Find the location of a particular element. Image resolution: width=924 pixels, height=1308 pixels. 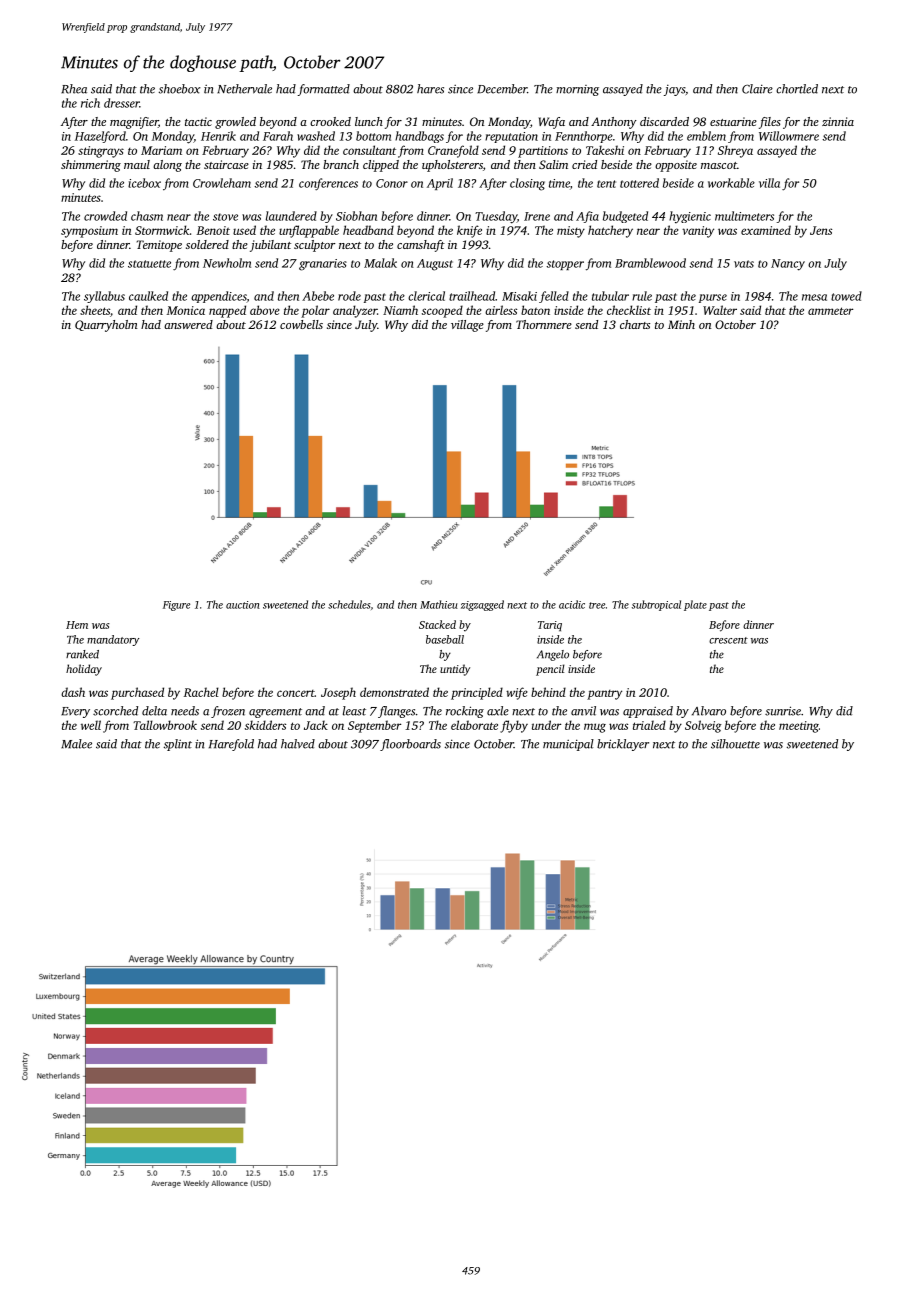

Claire is located at coordinates (757, 89).
